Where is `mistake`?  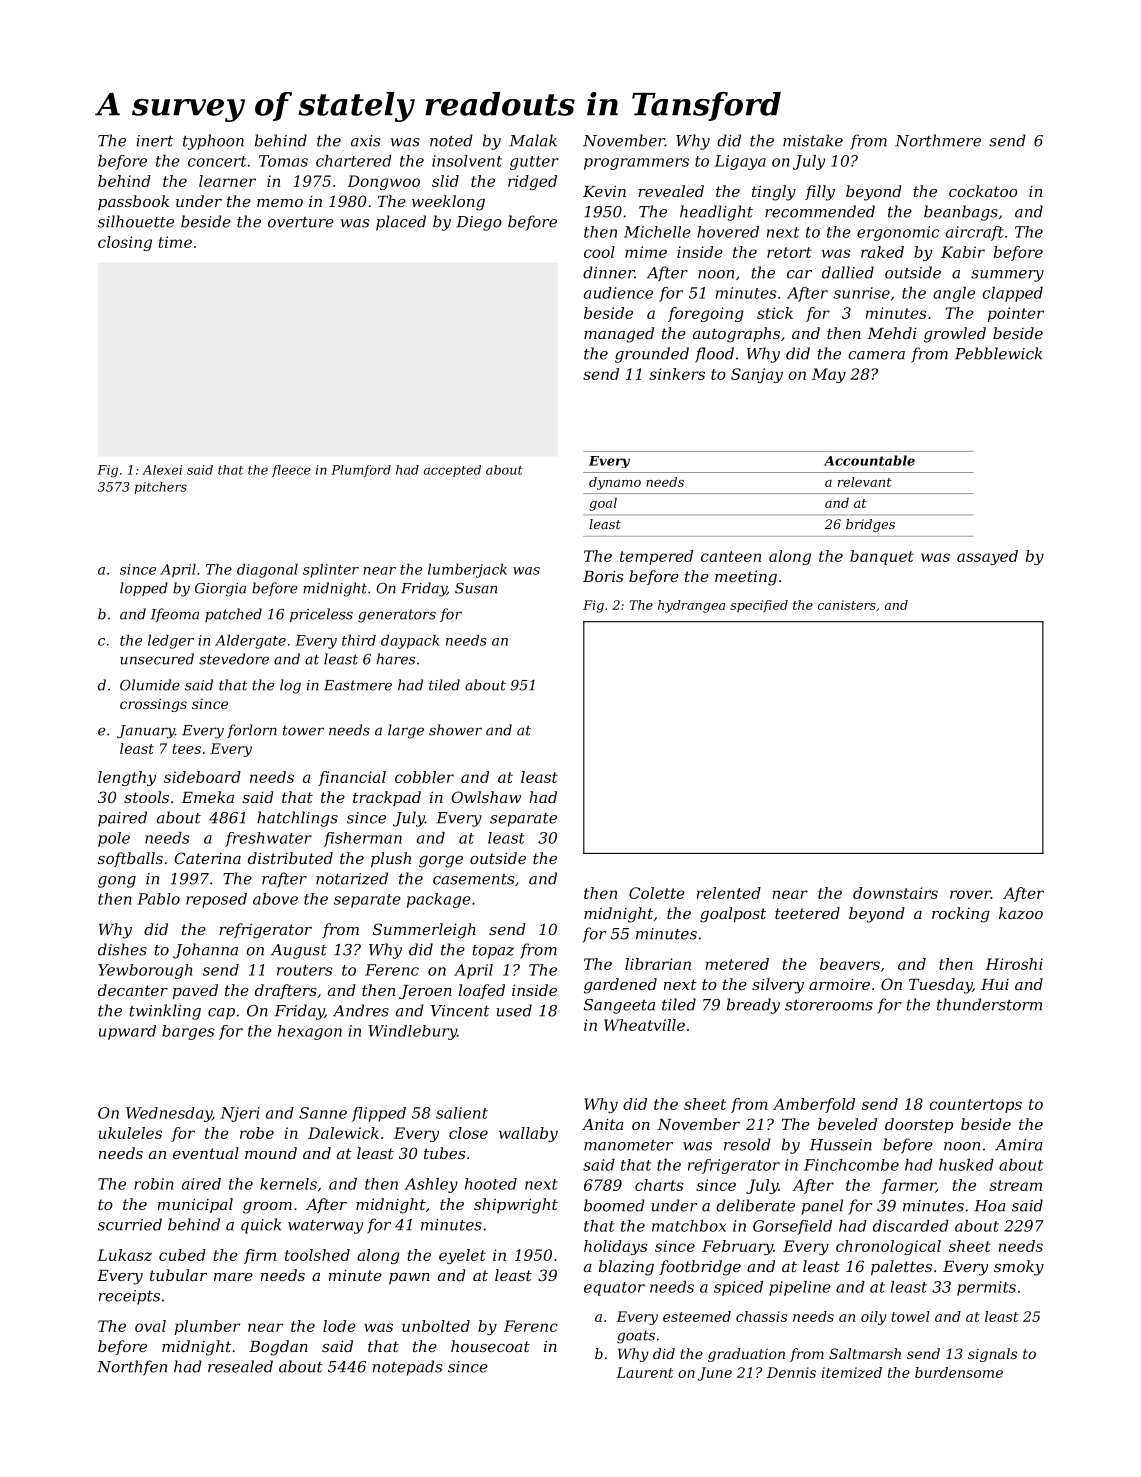
mistake is located at coordinates (813, 140).
